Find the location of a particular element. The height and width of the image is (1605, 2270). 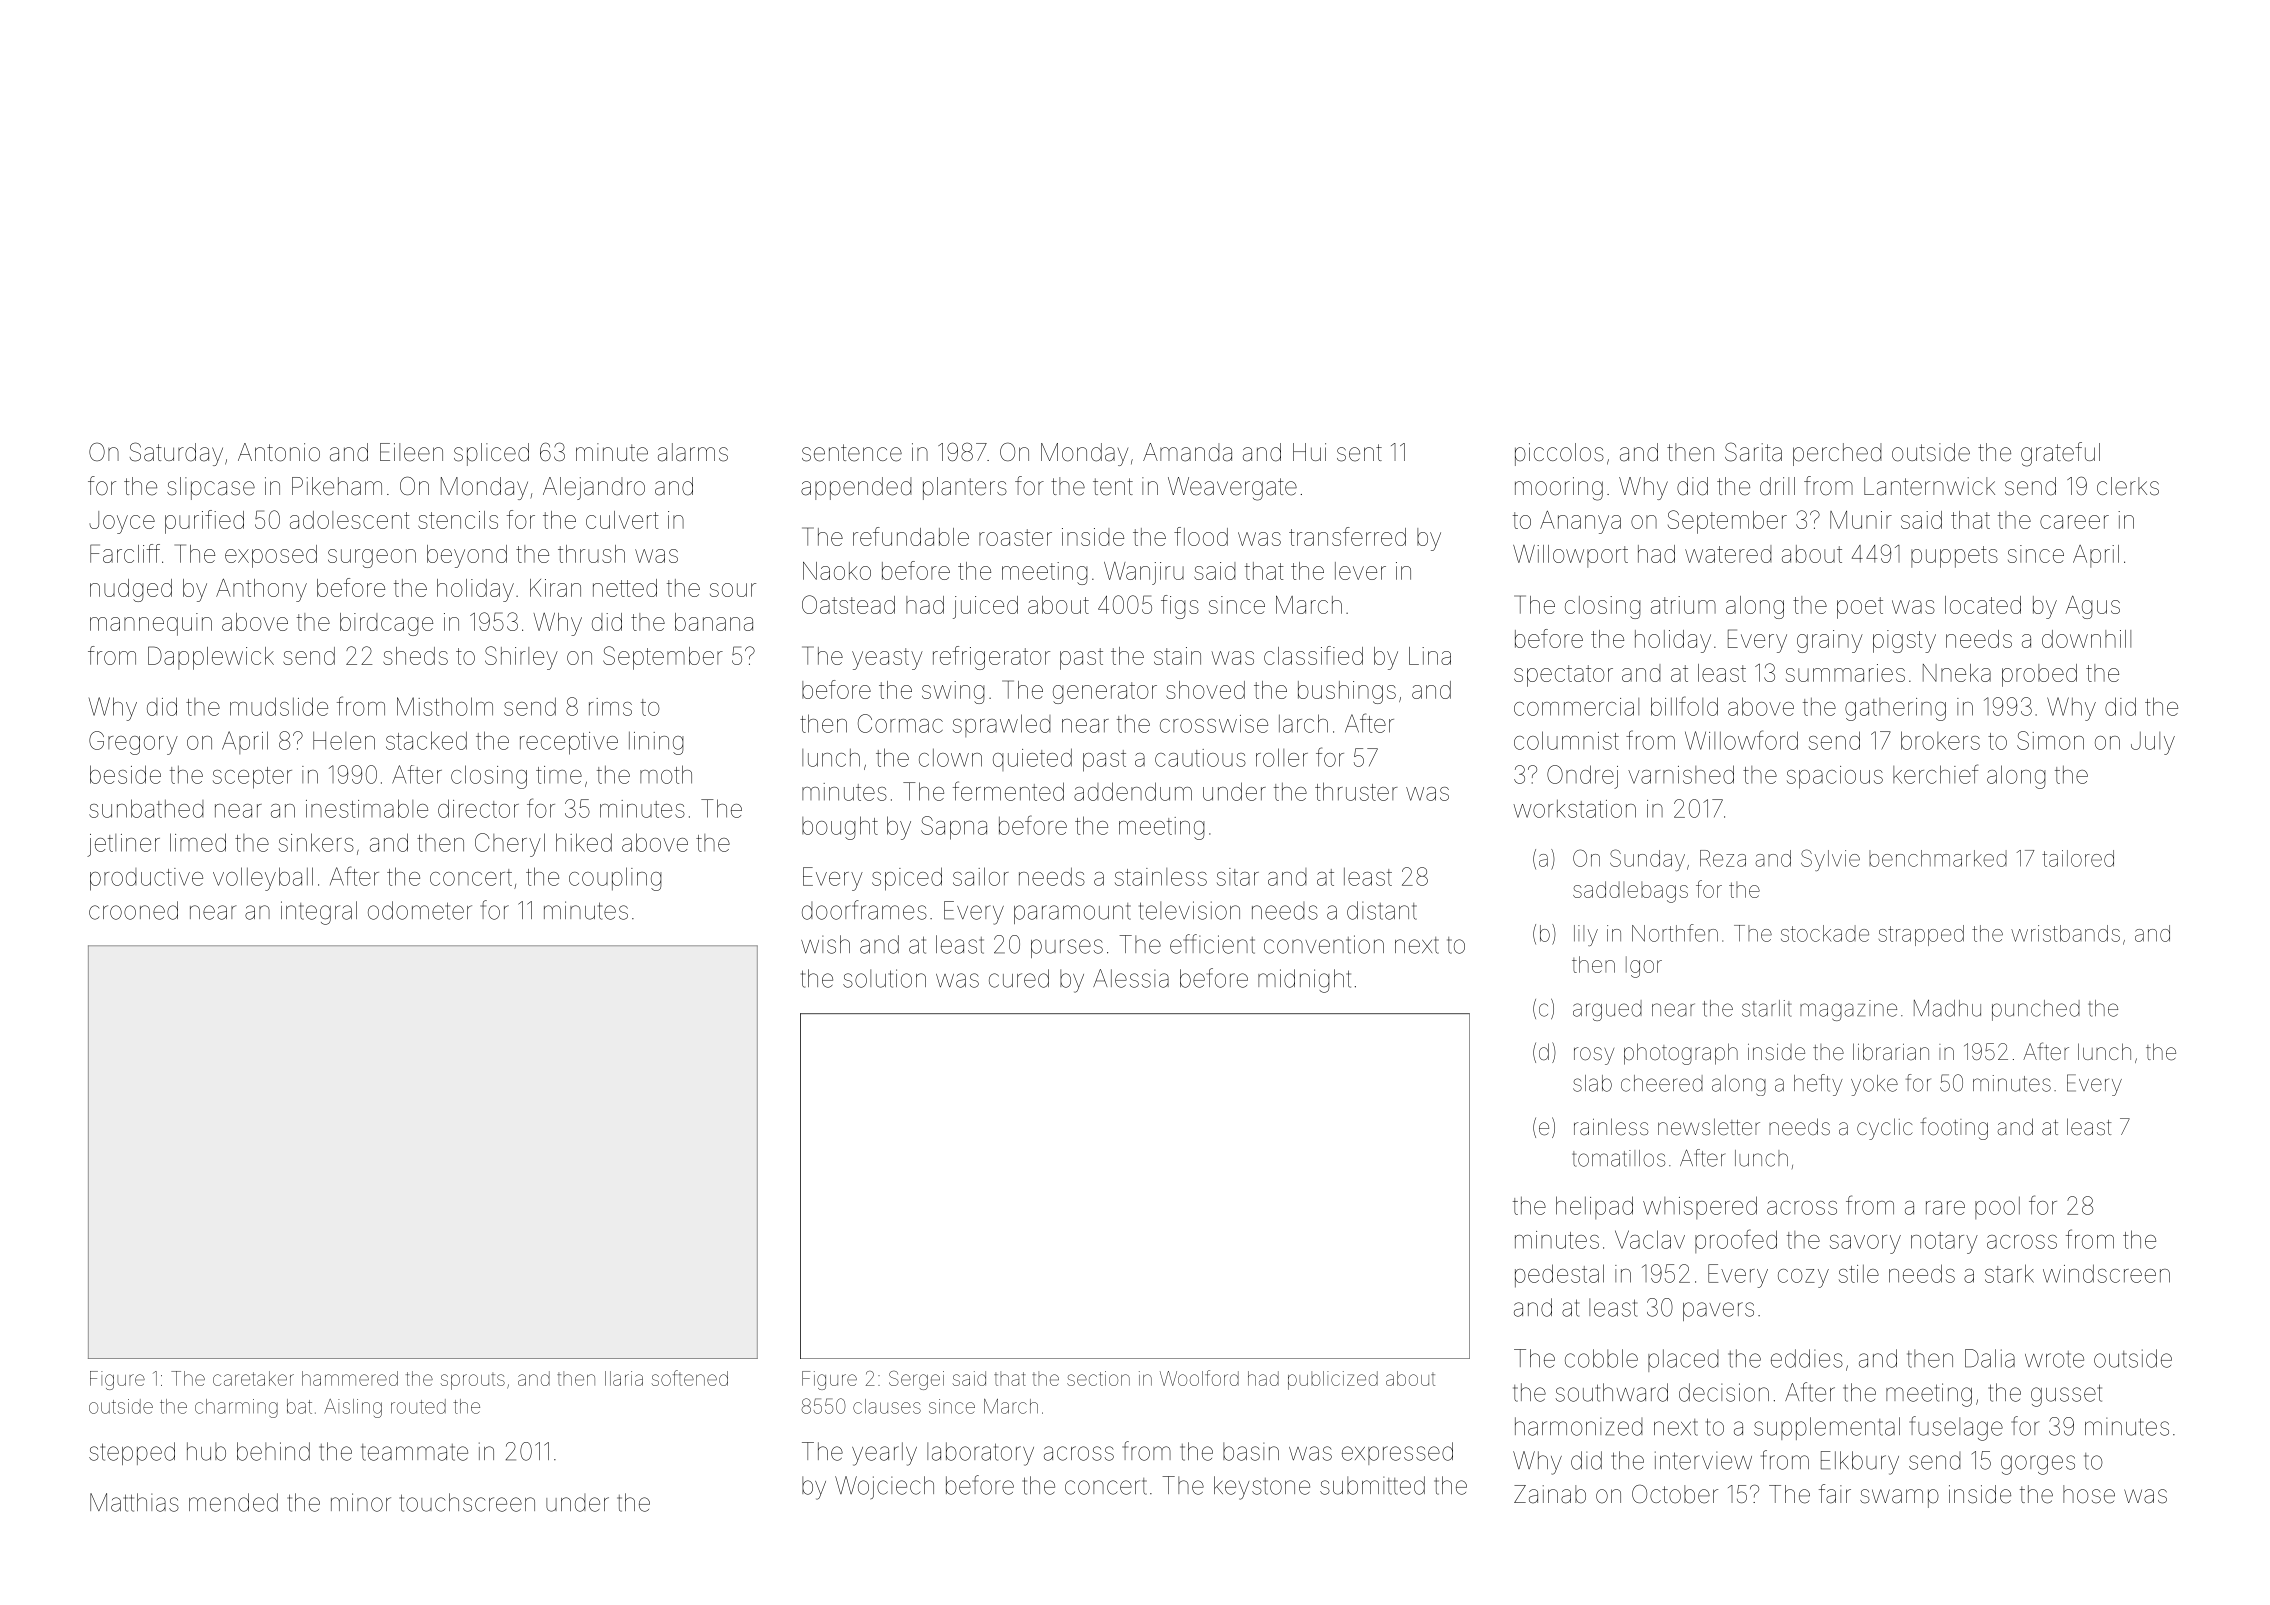

crooned is located at coordinates (133, 910).
